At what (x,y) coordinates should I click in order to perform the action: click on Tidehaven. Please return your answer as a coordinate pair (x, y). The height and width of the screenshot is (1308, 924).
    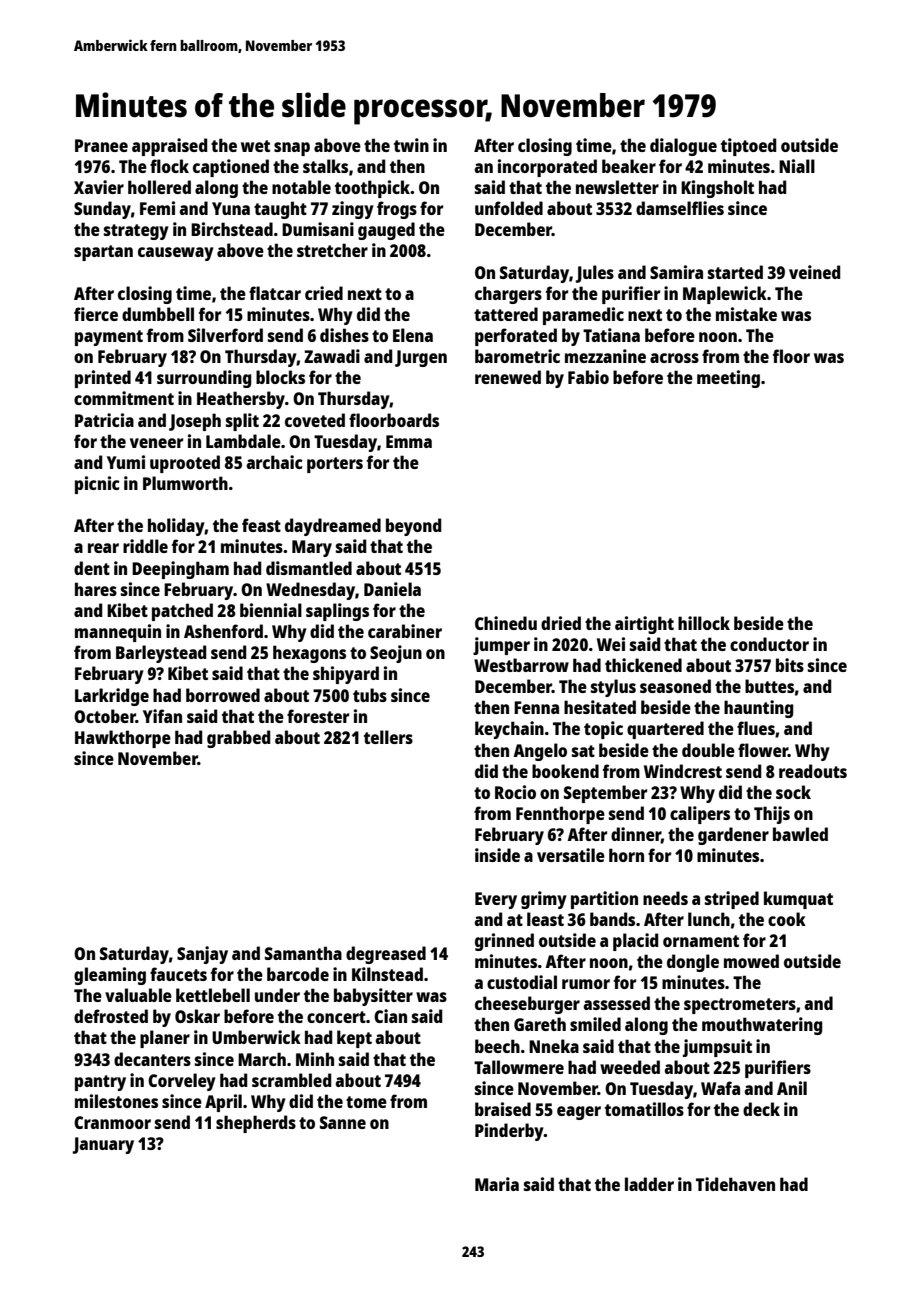
    Looking at the image, I should click on (735, 1184).
